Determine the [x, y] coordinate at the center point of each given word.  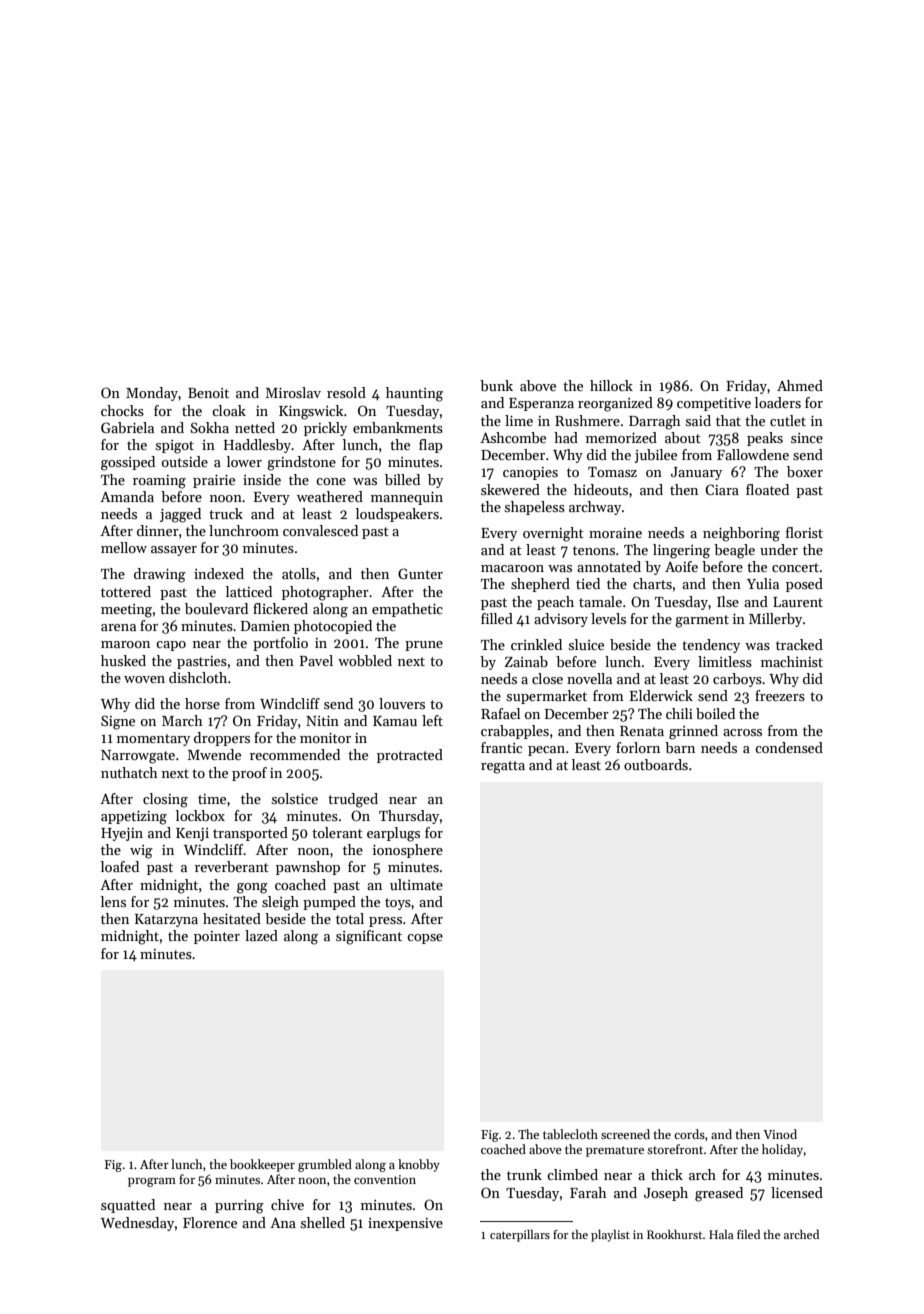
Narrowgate [138, 757]
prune [424, 646]
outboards [656, 764]
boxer [805, 471]
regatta [503, 767]
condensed [789, 747]
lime [519, 420]
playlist [610, 1235]
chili [679, 713]
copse [425, 939]
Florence [210, 1222]
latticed [249, 591]
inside [262, 479]
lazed [261, 935]
